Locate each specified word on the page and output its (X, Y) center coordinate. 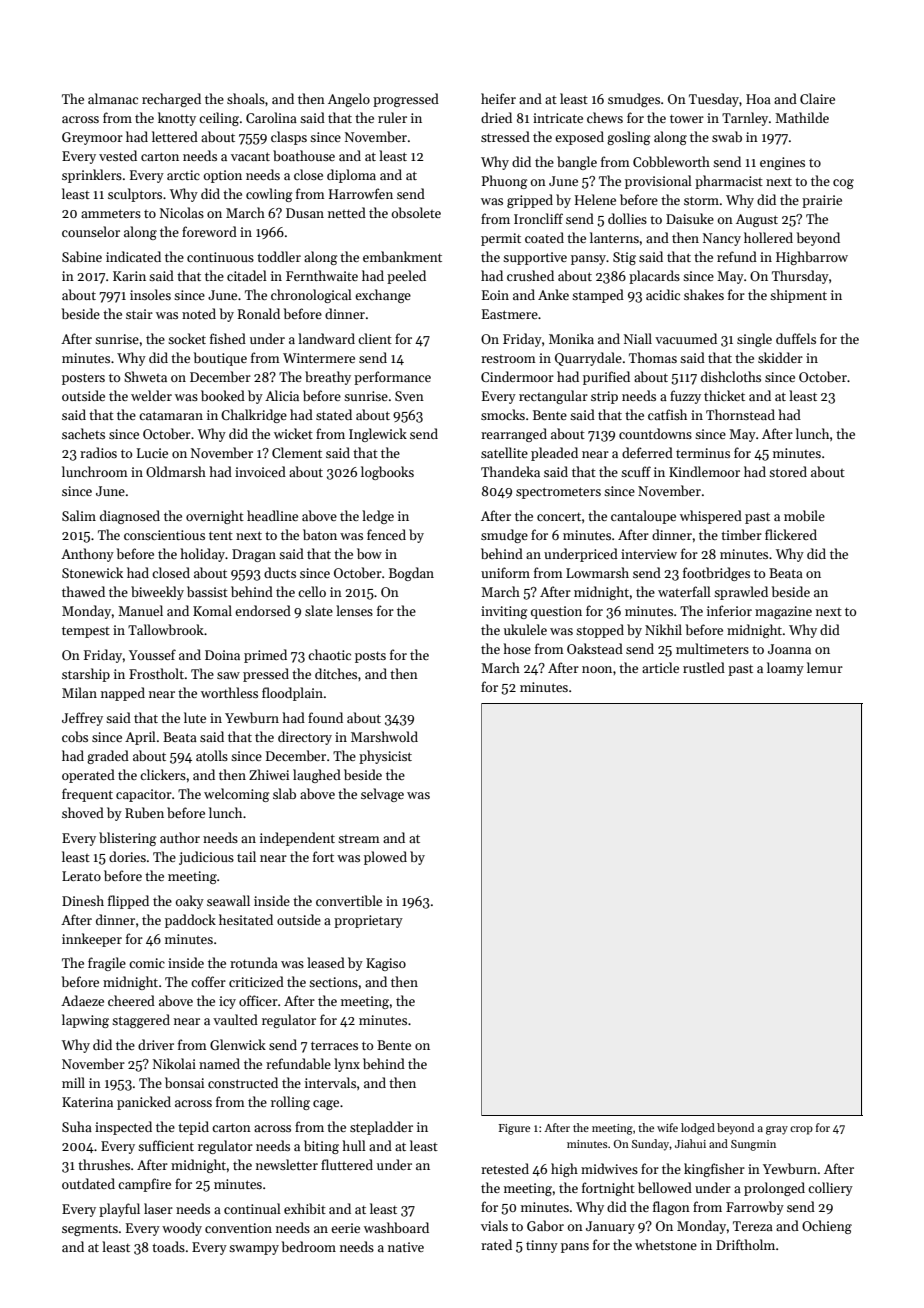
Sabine (82, 256)
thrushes (104, 1164)
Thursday (800, 277)
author (180, 837)
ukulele (525, 629)
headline (272, 515)
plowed (385, 858)
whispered (711, 517)
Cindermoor (517, 376)
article (660, 667)
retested (505, 1168)
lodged (698, 1129)
